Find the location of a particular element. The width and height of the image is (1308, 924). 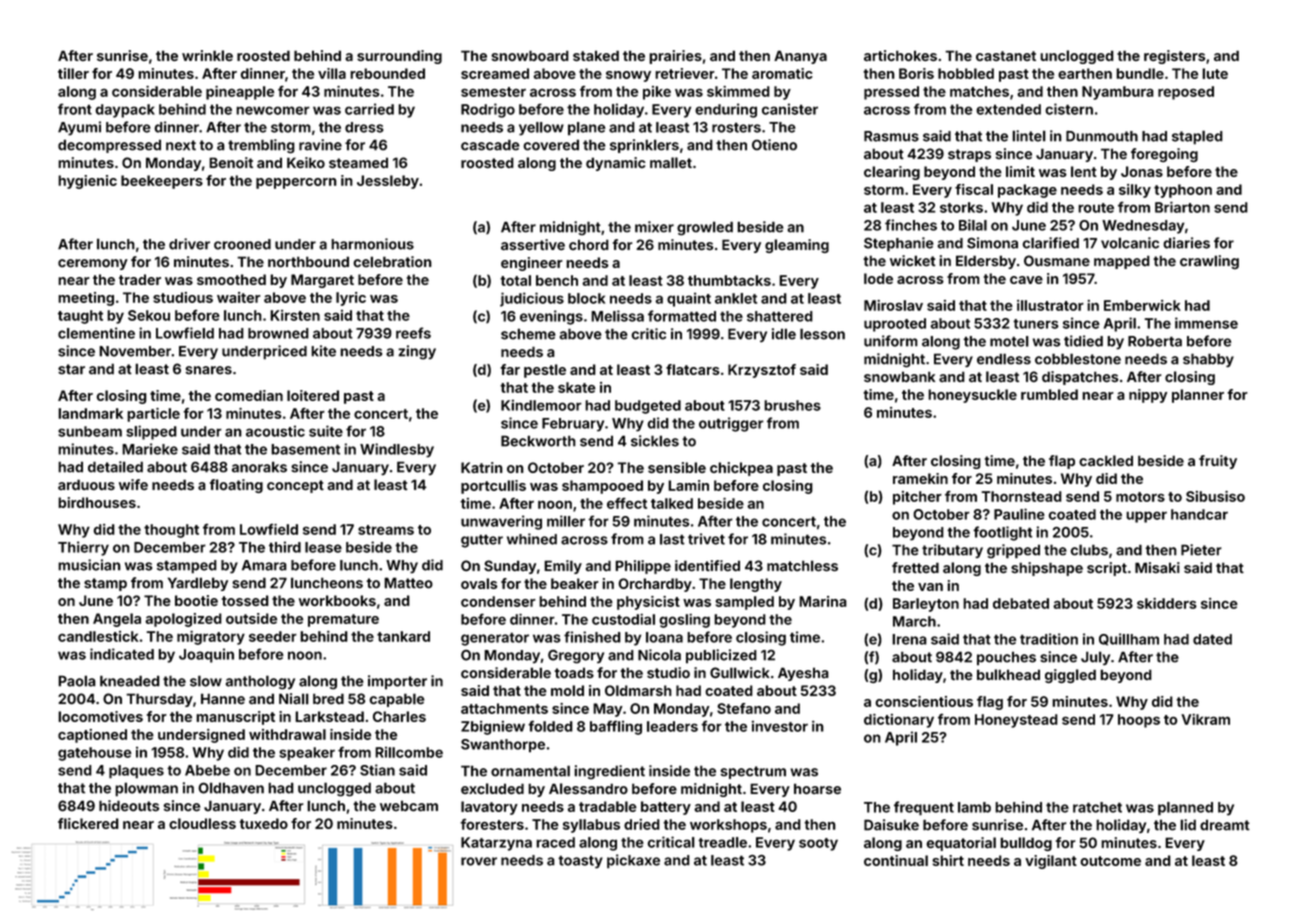

Otieno is located at coordinates (774, 145).
